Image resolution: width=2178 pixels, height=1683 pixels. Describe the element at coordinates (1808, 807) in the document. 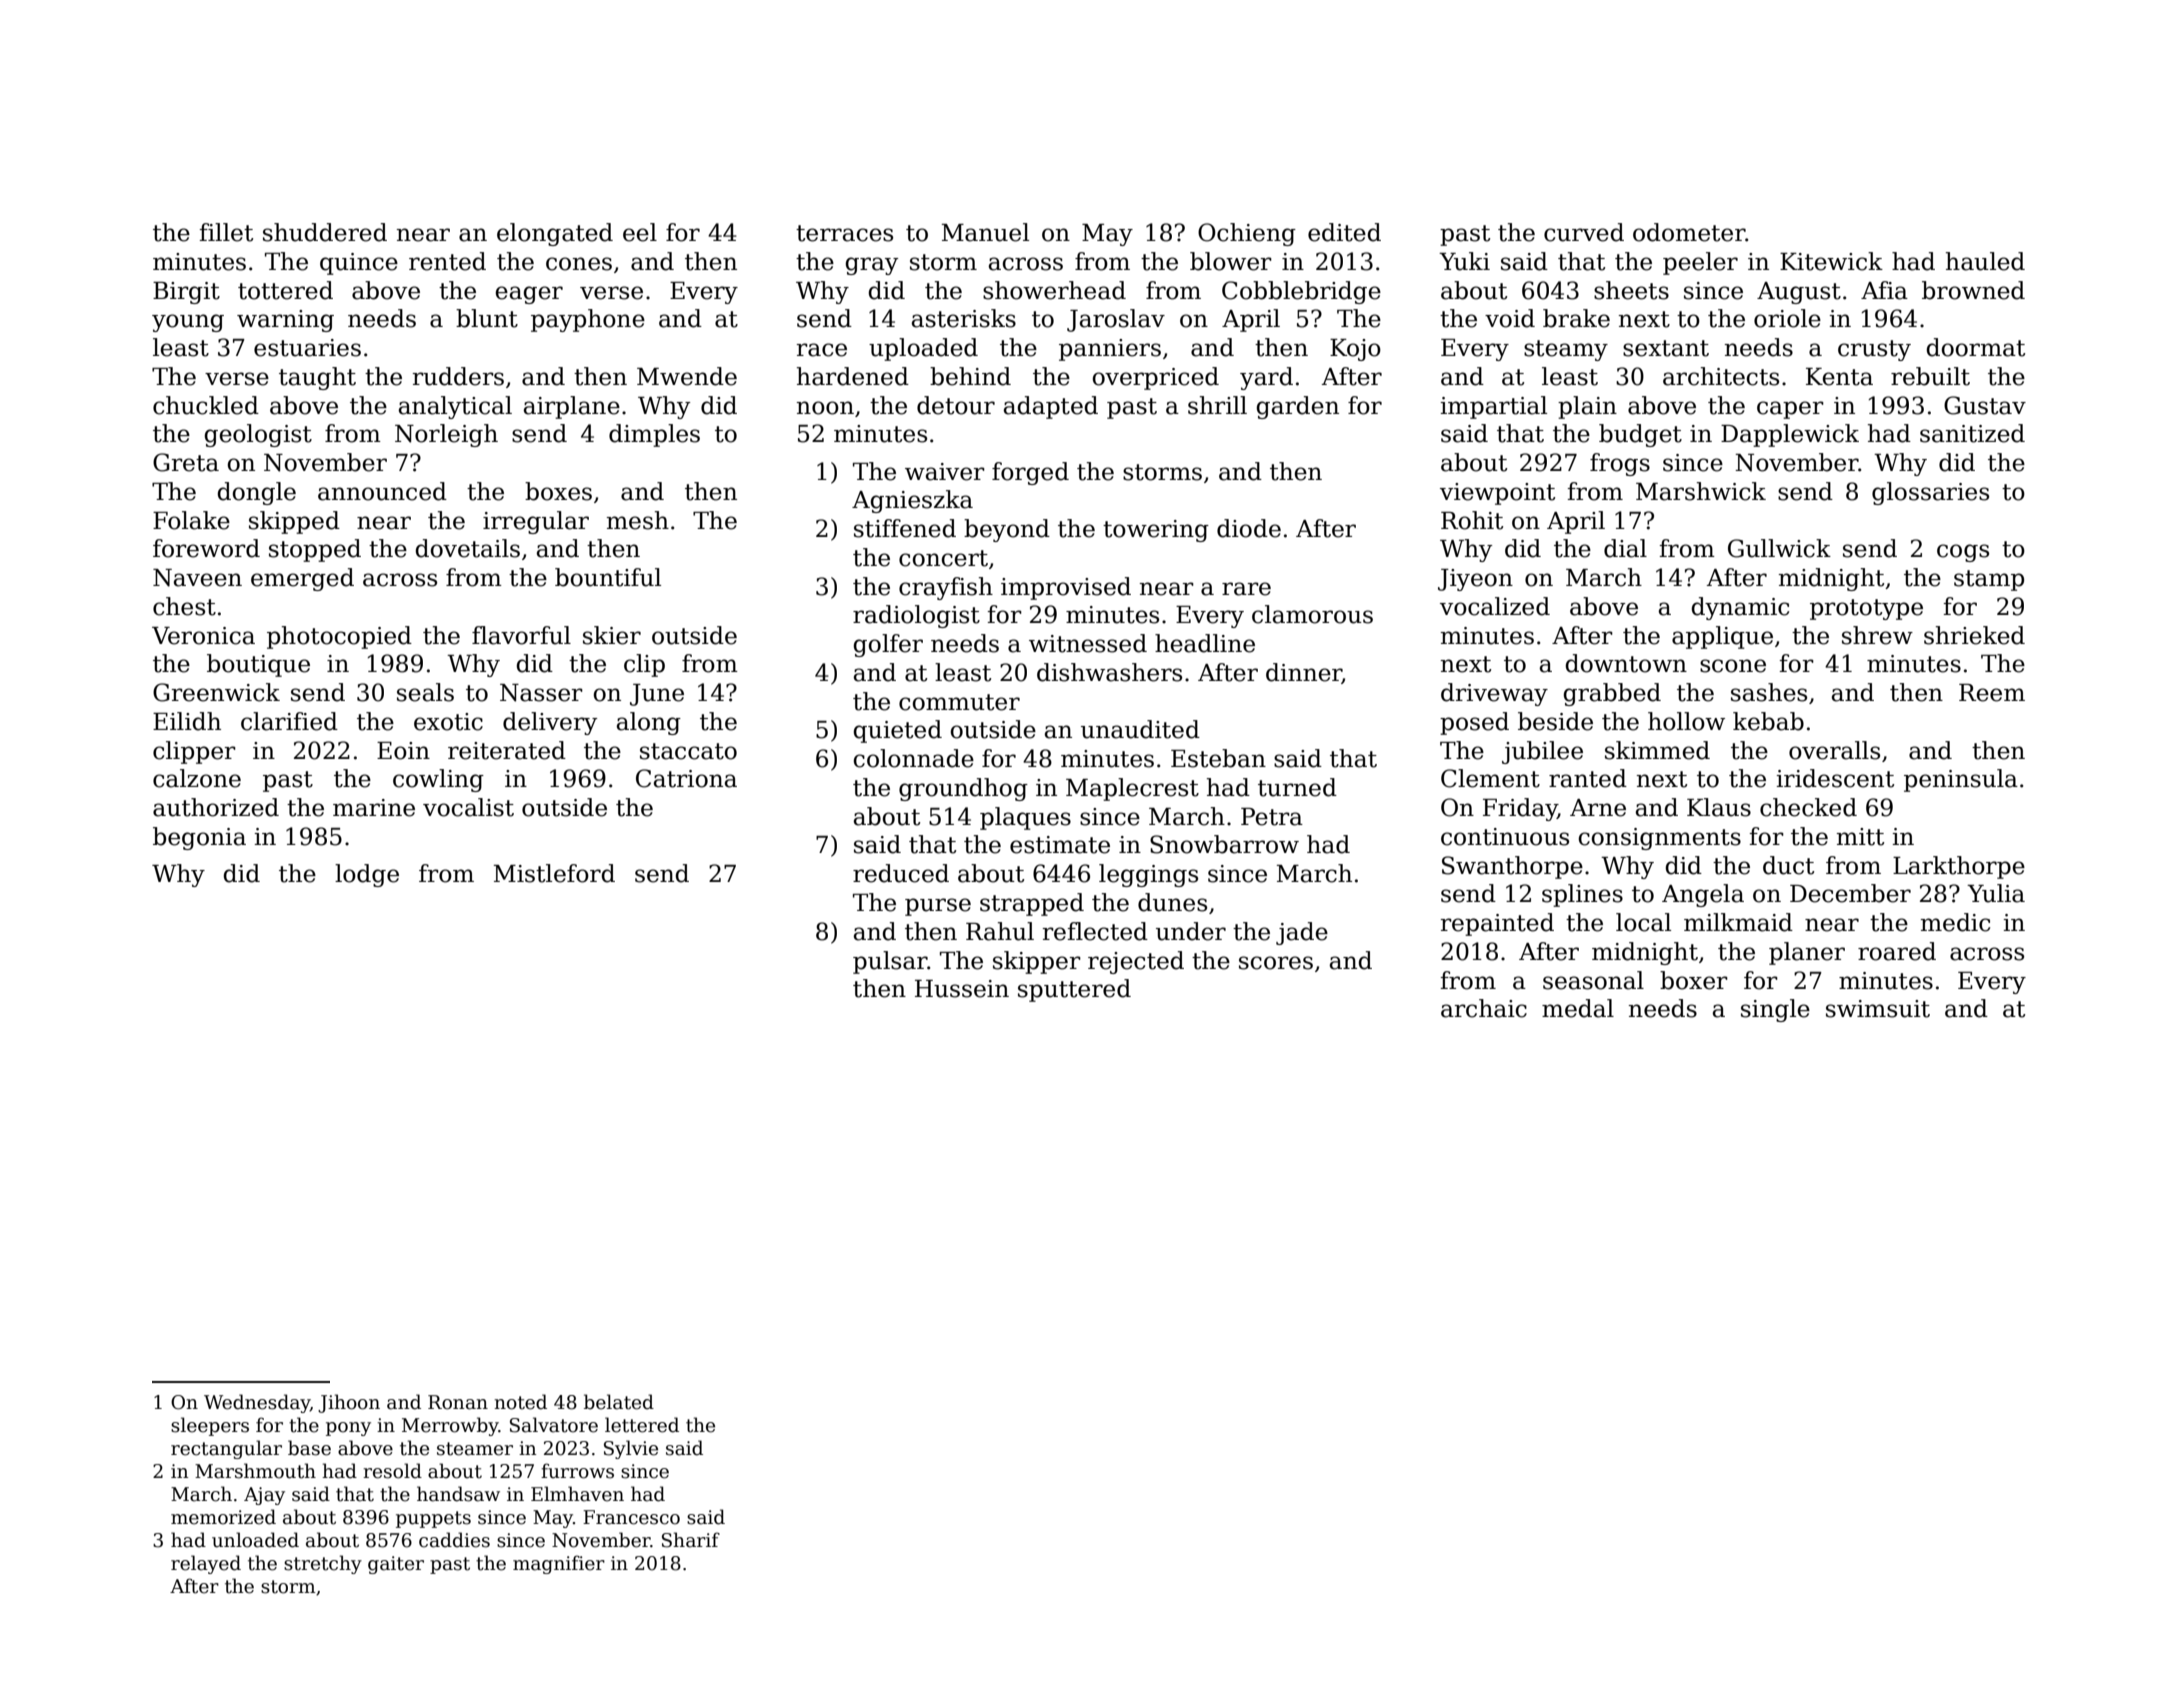

I see `checked` at that location.
